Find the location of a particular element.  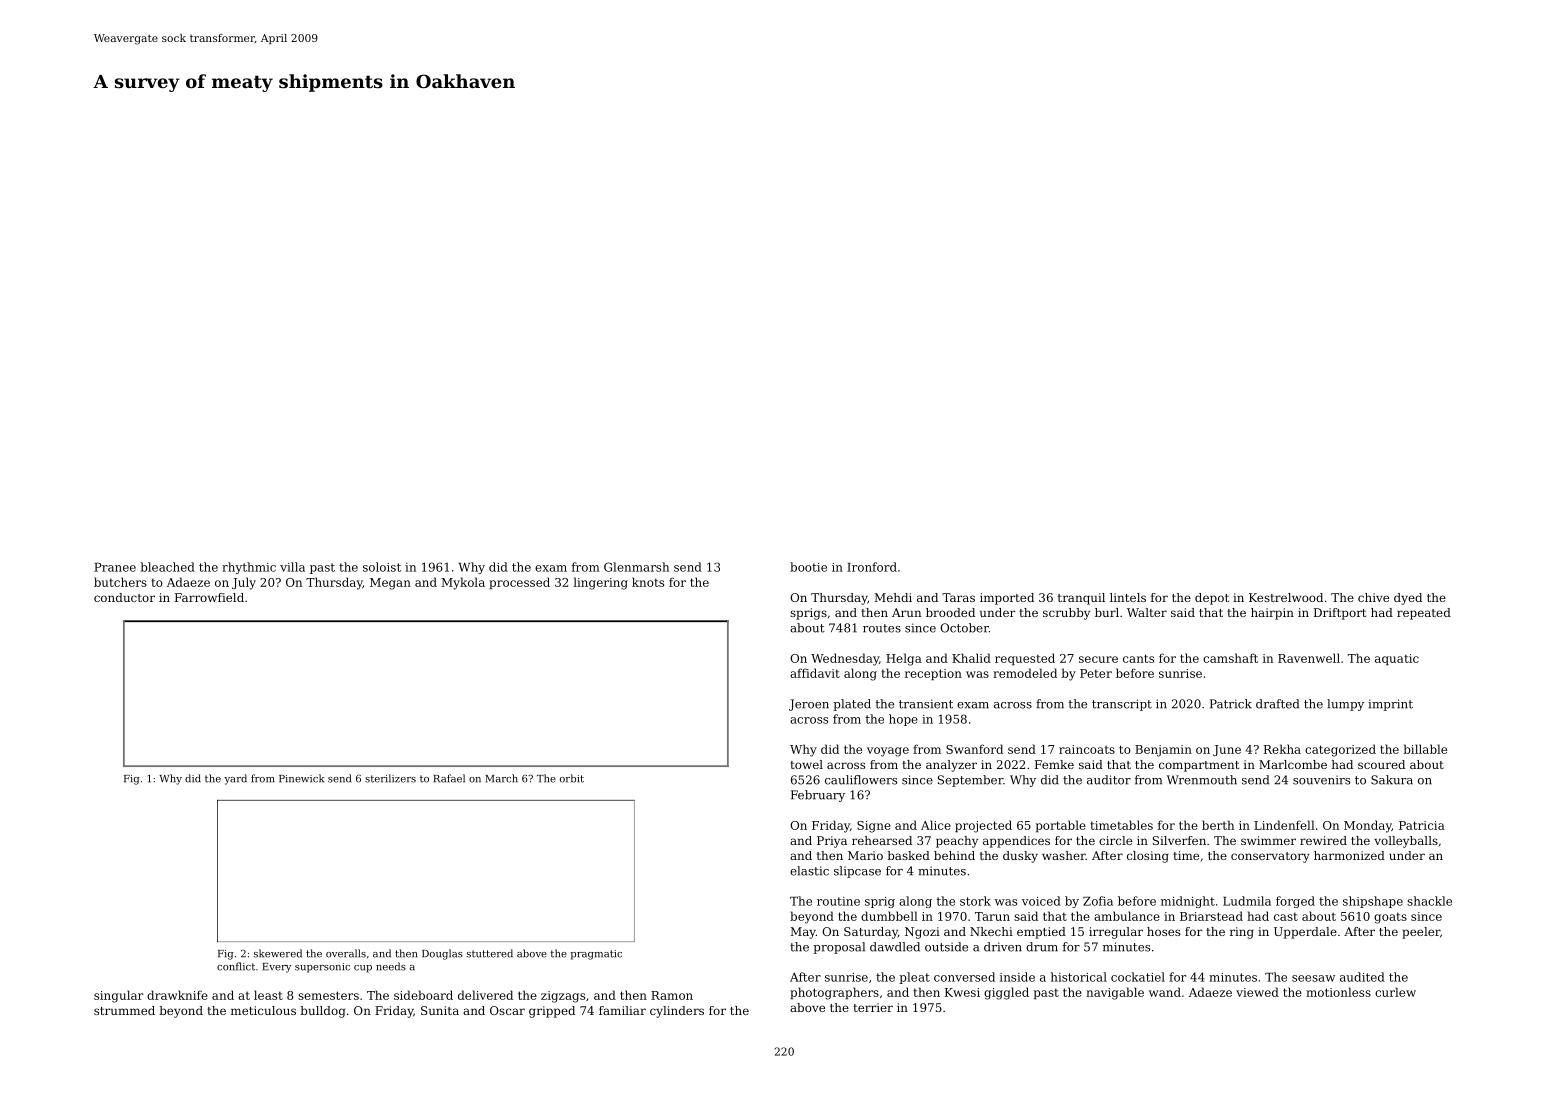

routes is located at coordinates (882, 628).
